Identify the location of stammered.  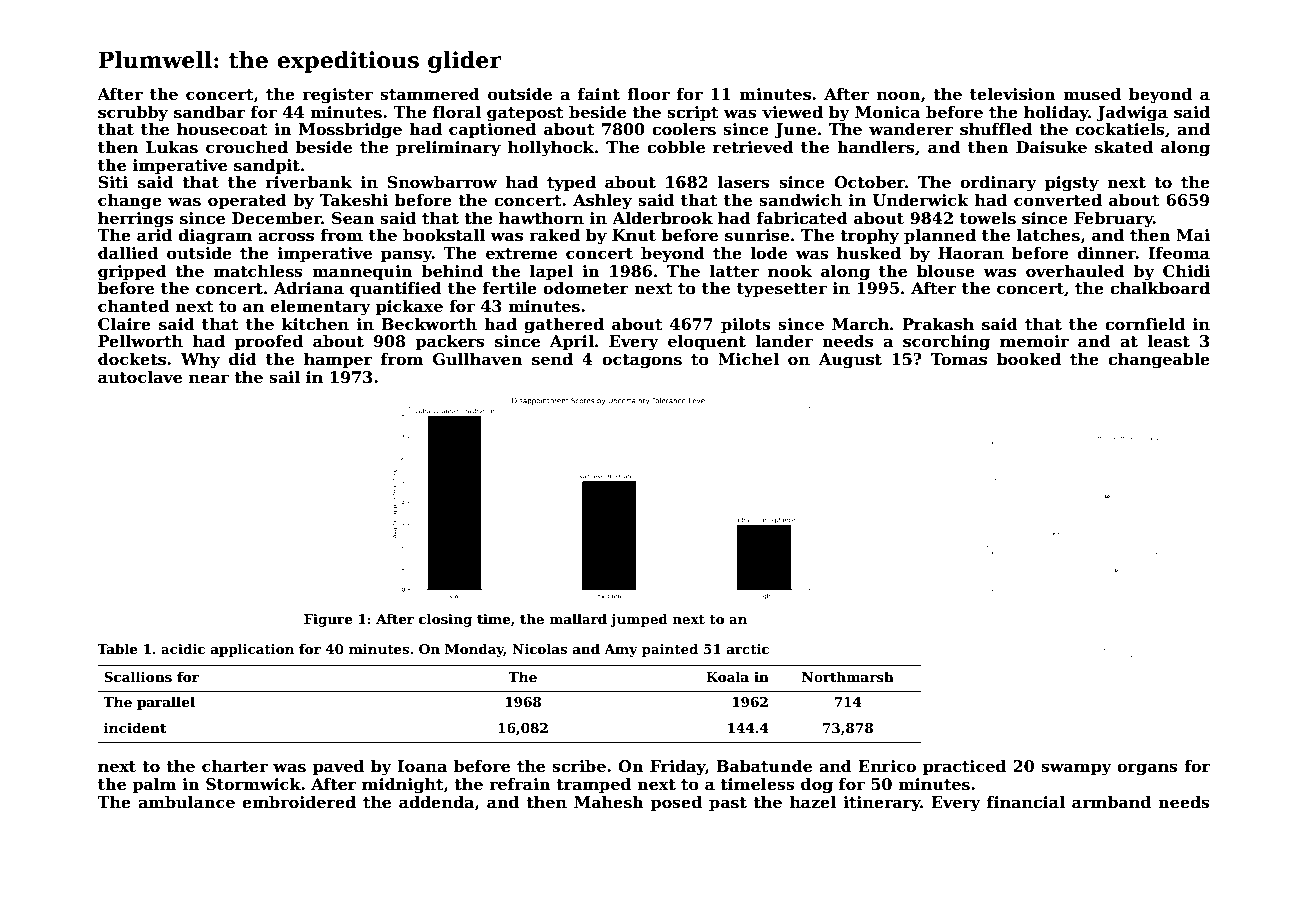
(430, 94).
